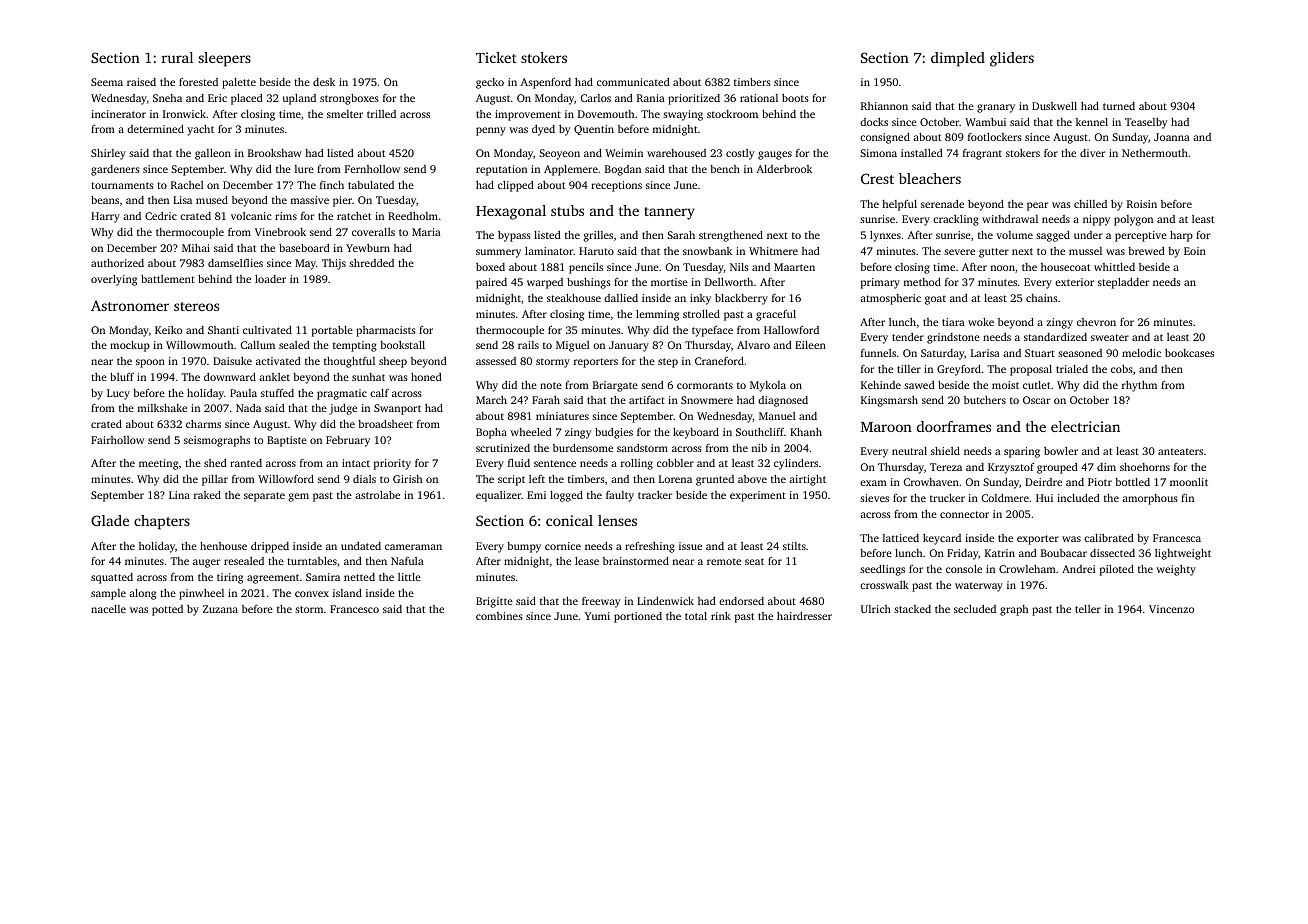  What do you see at coordinates (496, 57) in the screenshot?
I see `Ticket` at bounding box center [496, 57].
